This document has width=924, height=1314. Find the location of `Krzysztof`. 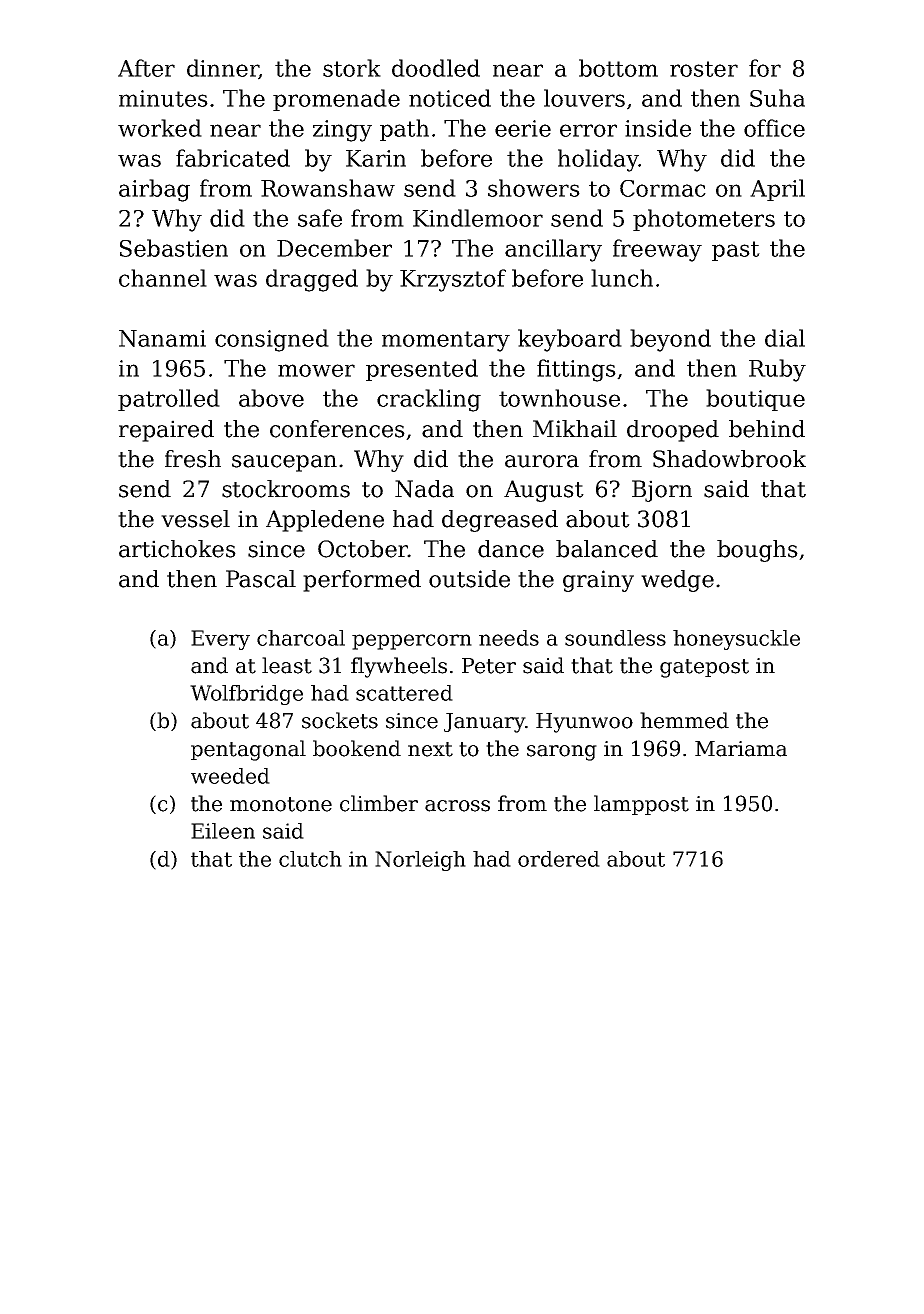

Krzysztof is located at coordinates (453, 280).
